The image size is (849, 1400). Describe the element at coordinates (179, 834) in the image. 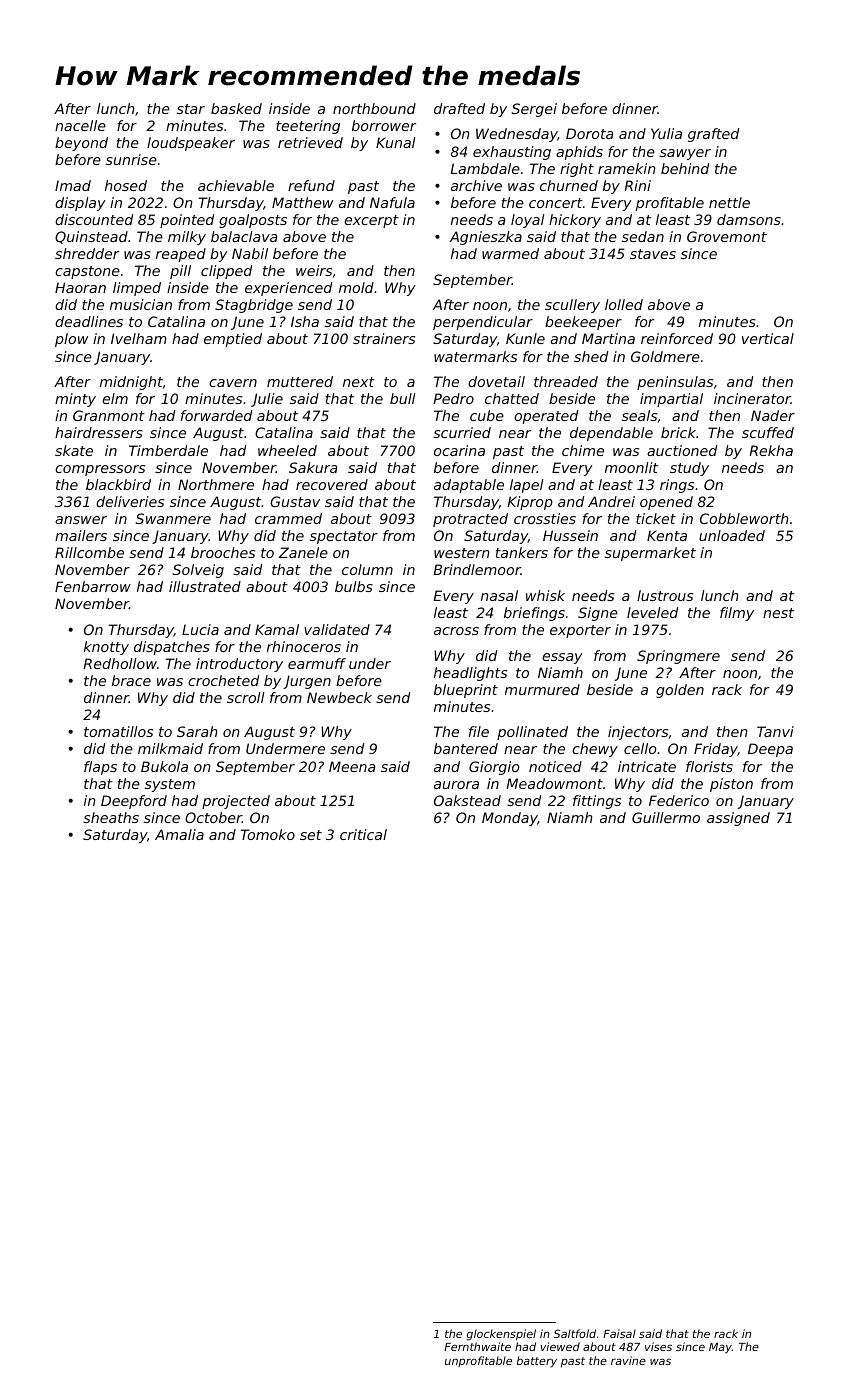

I see `Amalia` at that location.
